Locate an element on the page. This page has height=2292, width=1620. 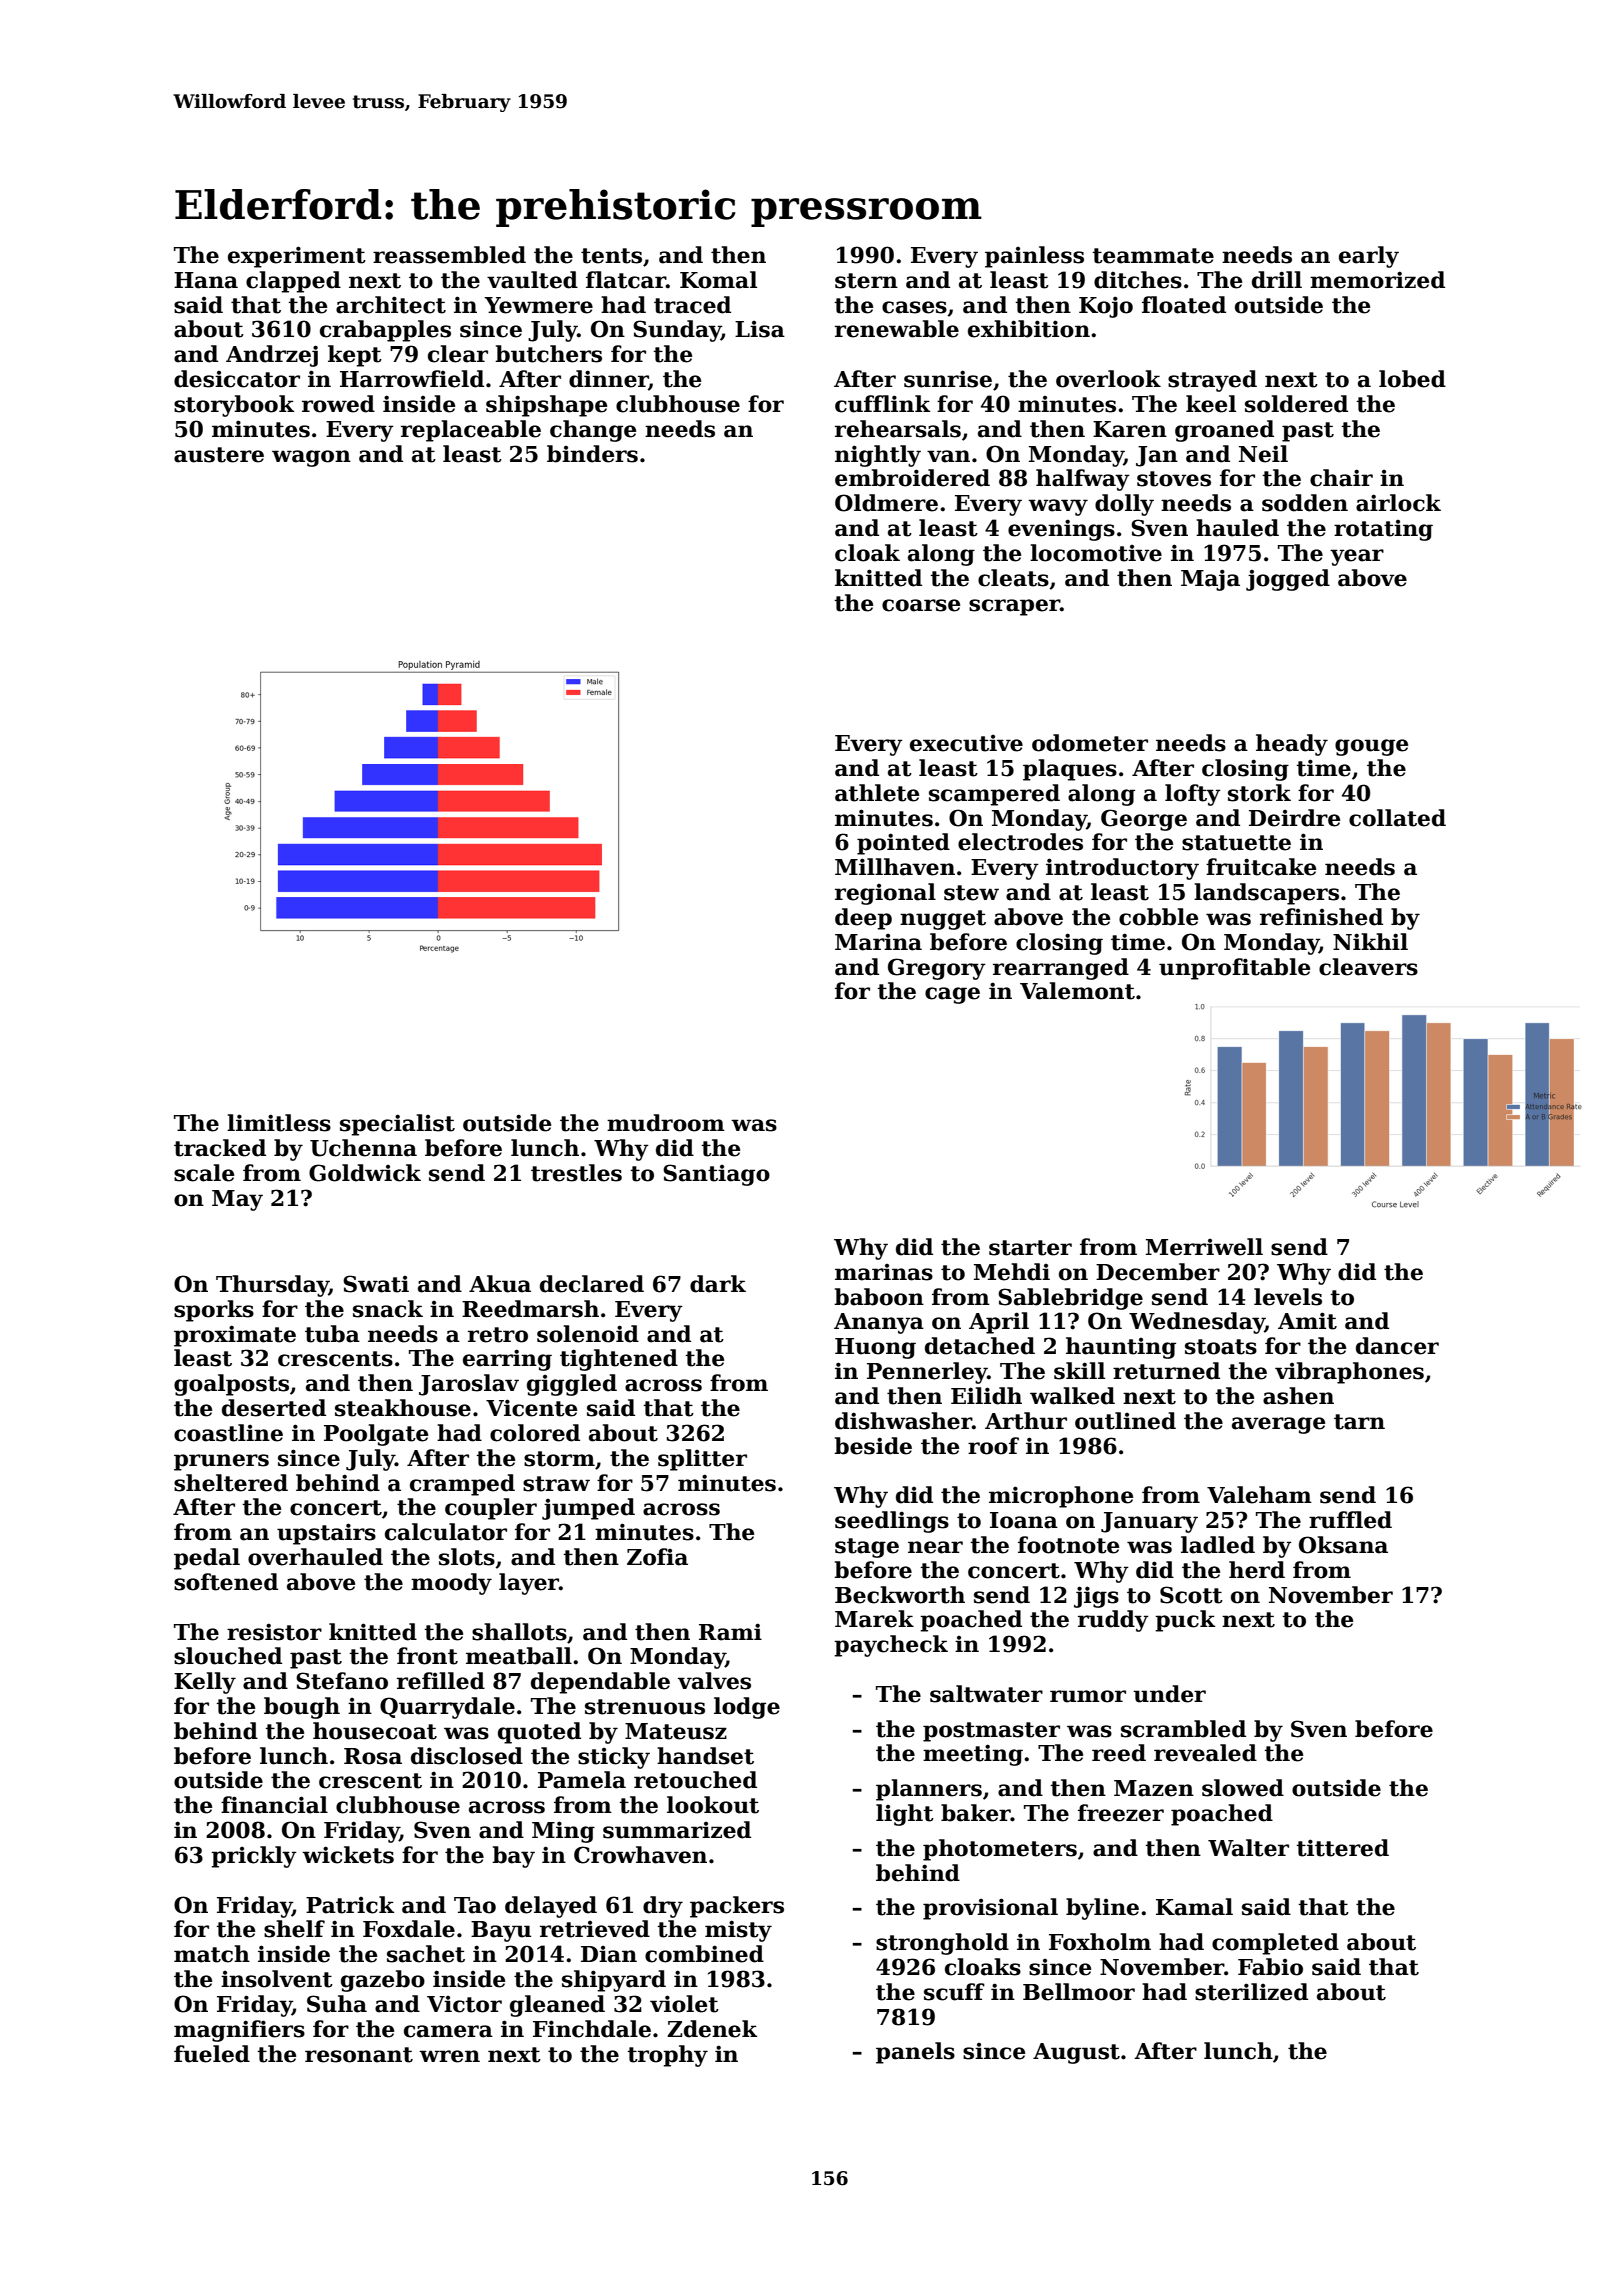
reassembled is located at coordinates (449, 255).
